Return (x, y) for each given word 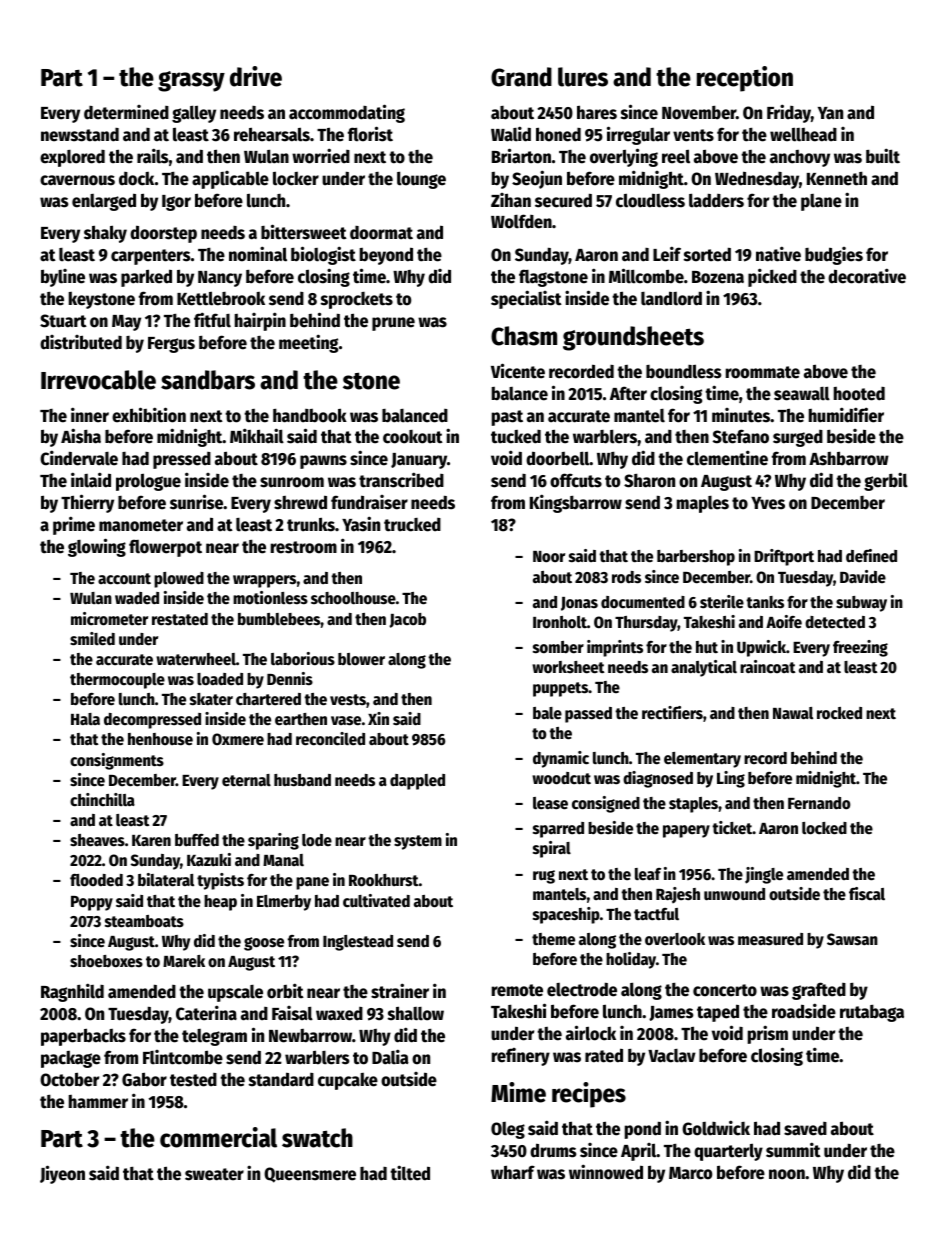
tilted (410, 1173)
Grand (521, 77)
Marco (690, 1173)
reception (745, 79)
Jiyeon (62, 1174)
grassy (191, 81)
